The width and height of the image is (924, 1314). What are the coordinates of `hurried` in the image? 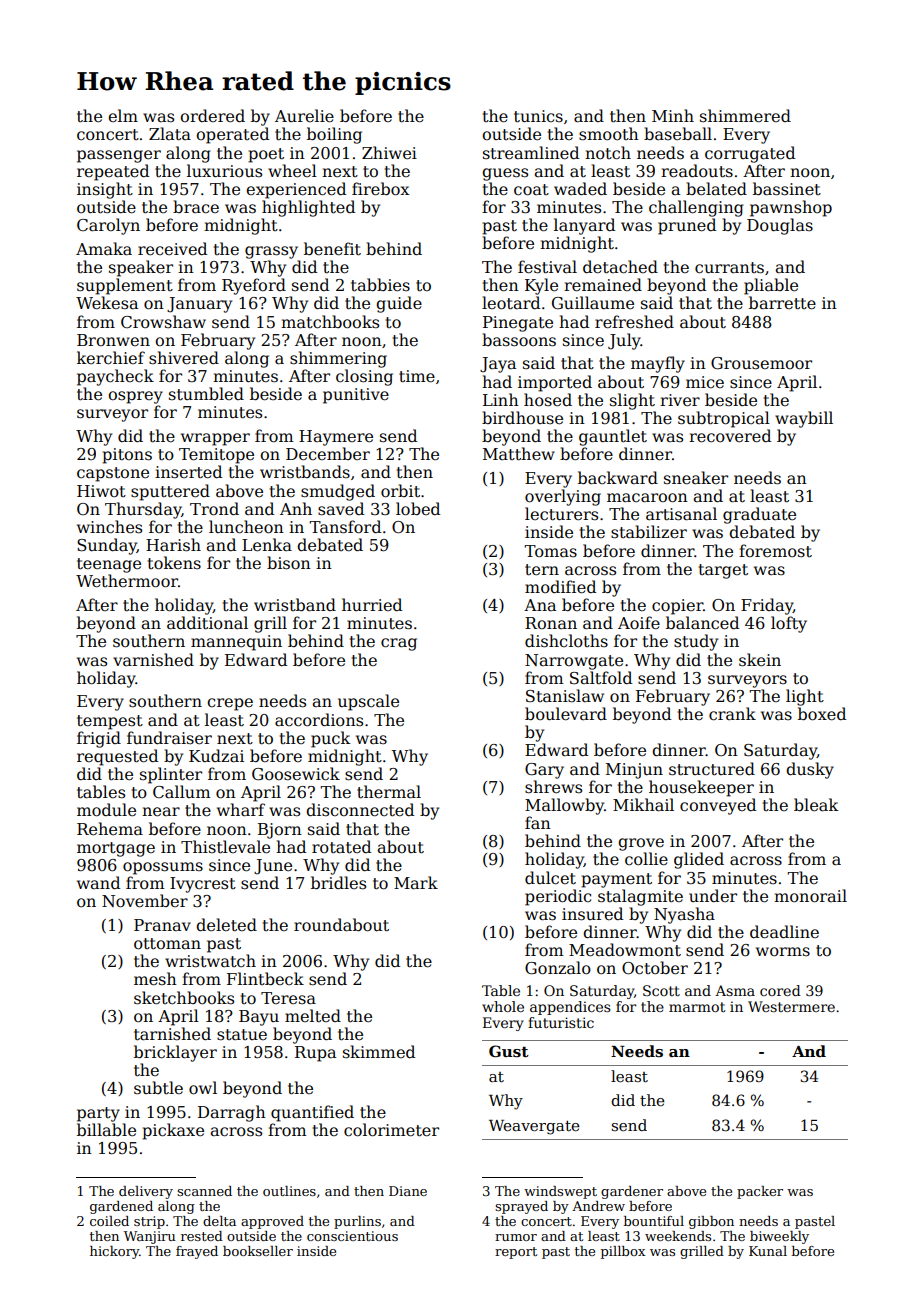 It's located at (372, 604).
